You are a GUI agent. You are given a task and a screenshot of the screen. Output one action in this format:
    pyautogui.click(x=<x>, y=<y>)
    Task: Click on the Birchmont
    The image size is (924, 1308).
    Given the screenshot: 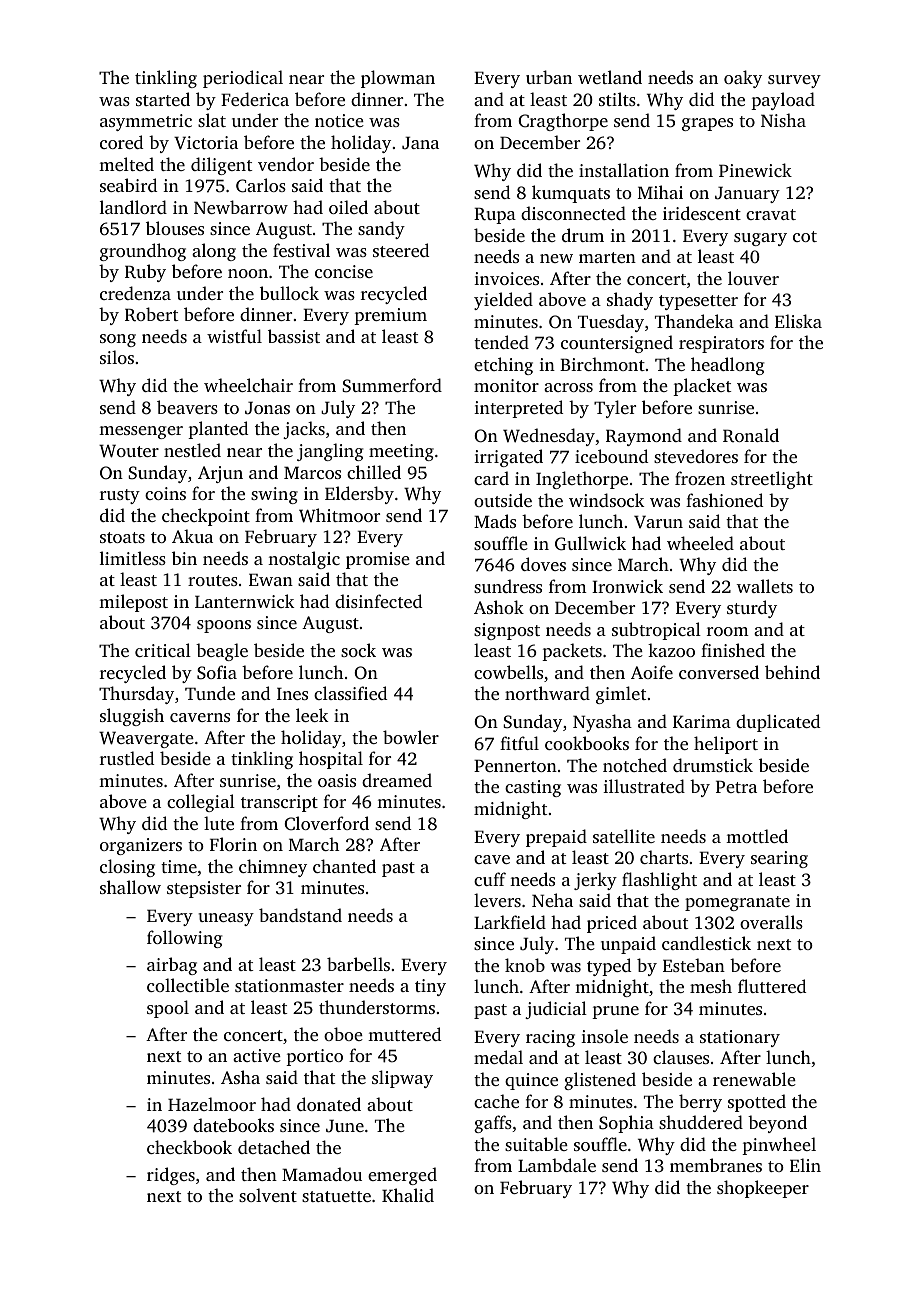 What is the action you would take?
    pyautogui.click(x=602, y=364)
